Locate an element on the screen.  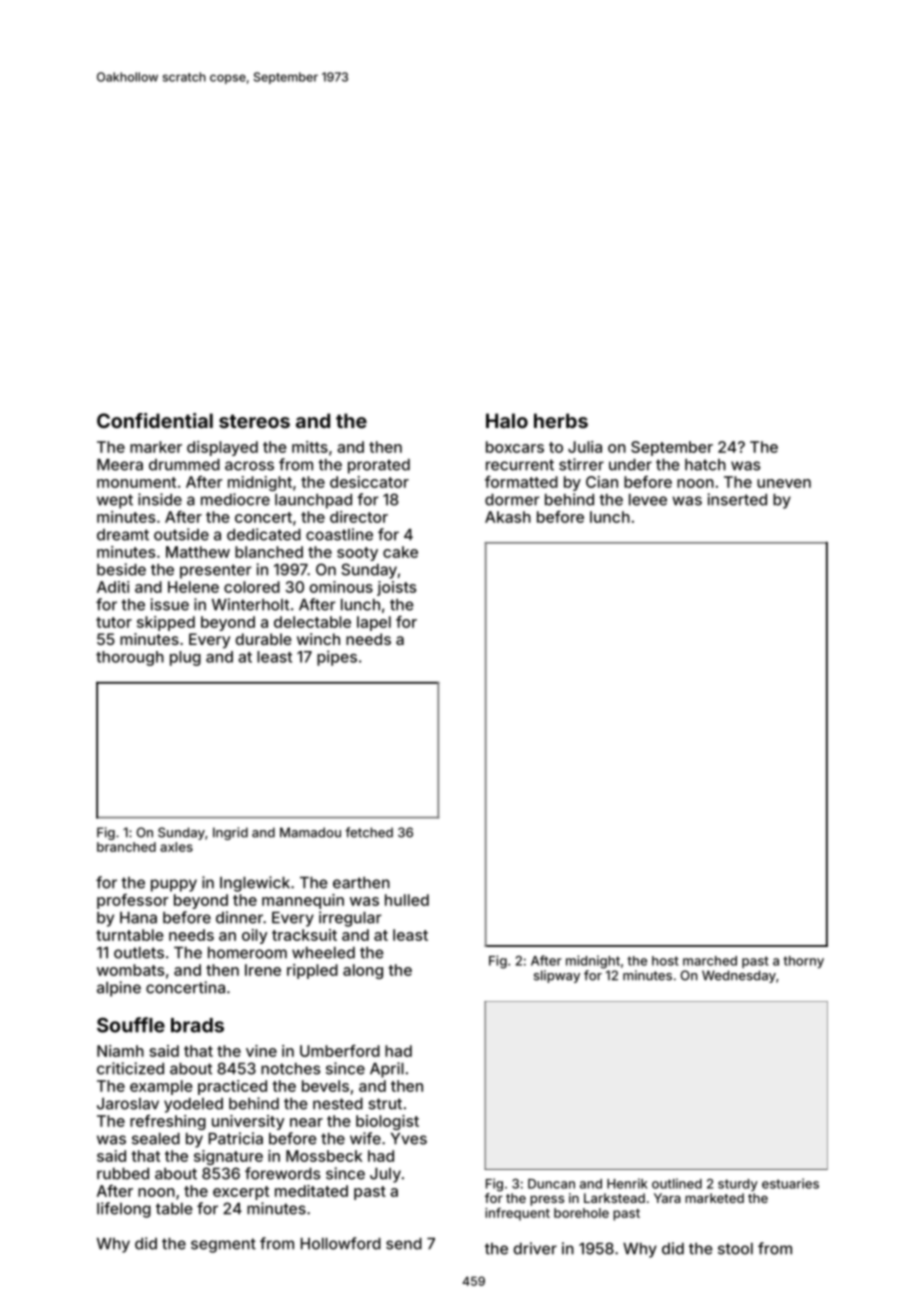
segment is located at coordinates (223, 1245).
